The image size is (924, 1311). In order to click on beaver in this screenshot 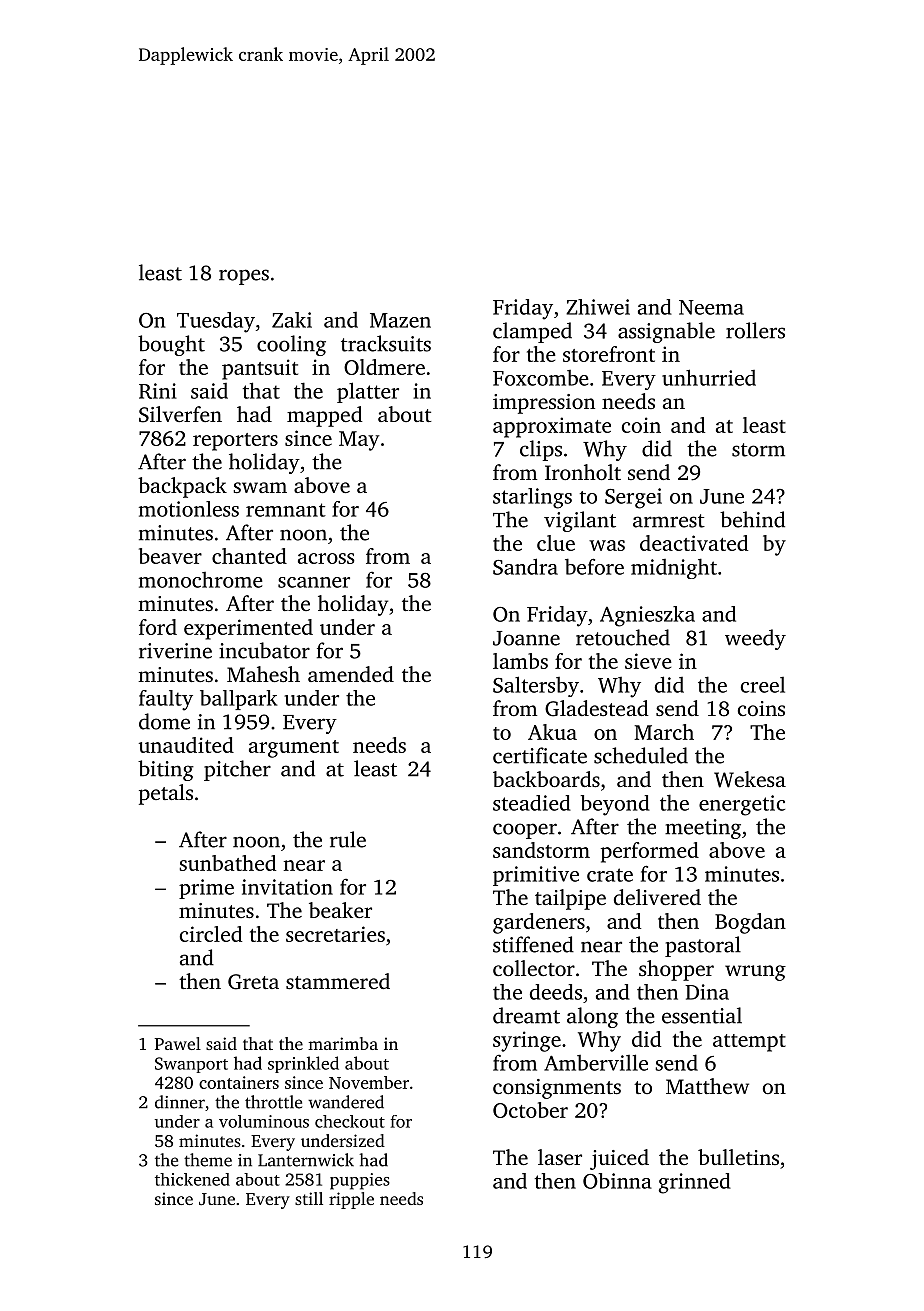, I will do `click(170, 556)`.
